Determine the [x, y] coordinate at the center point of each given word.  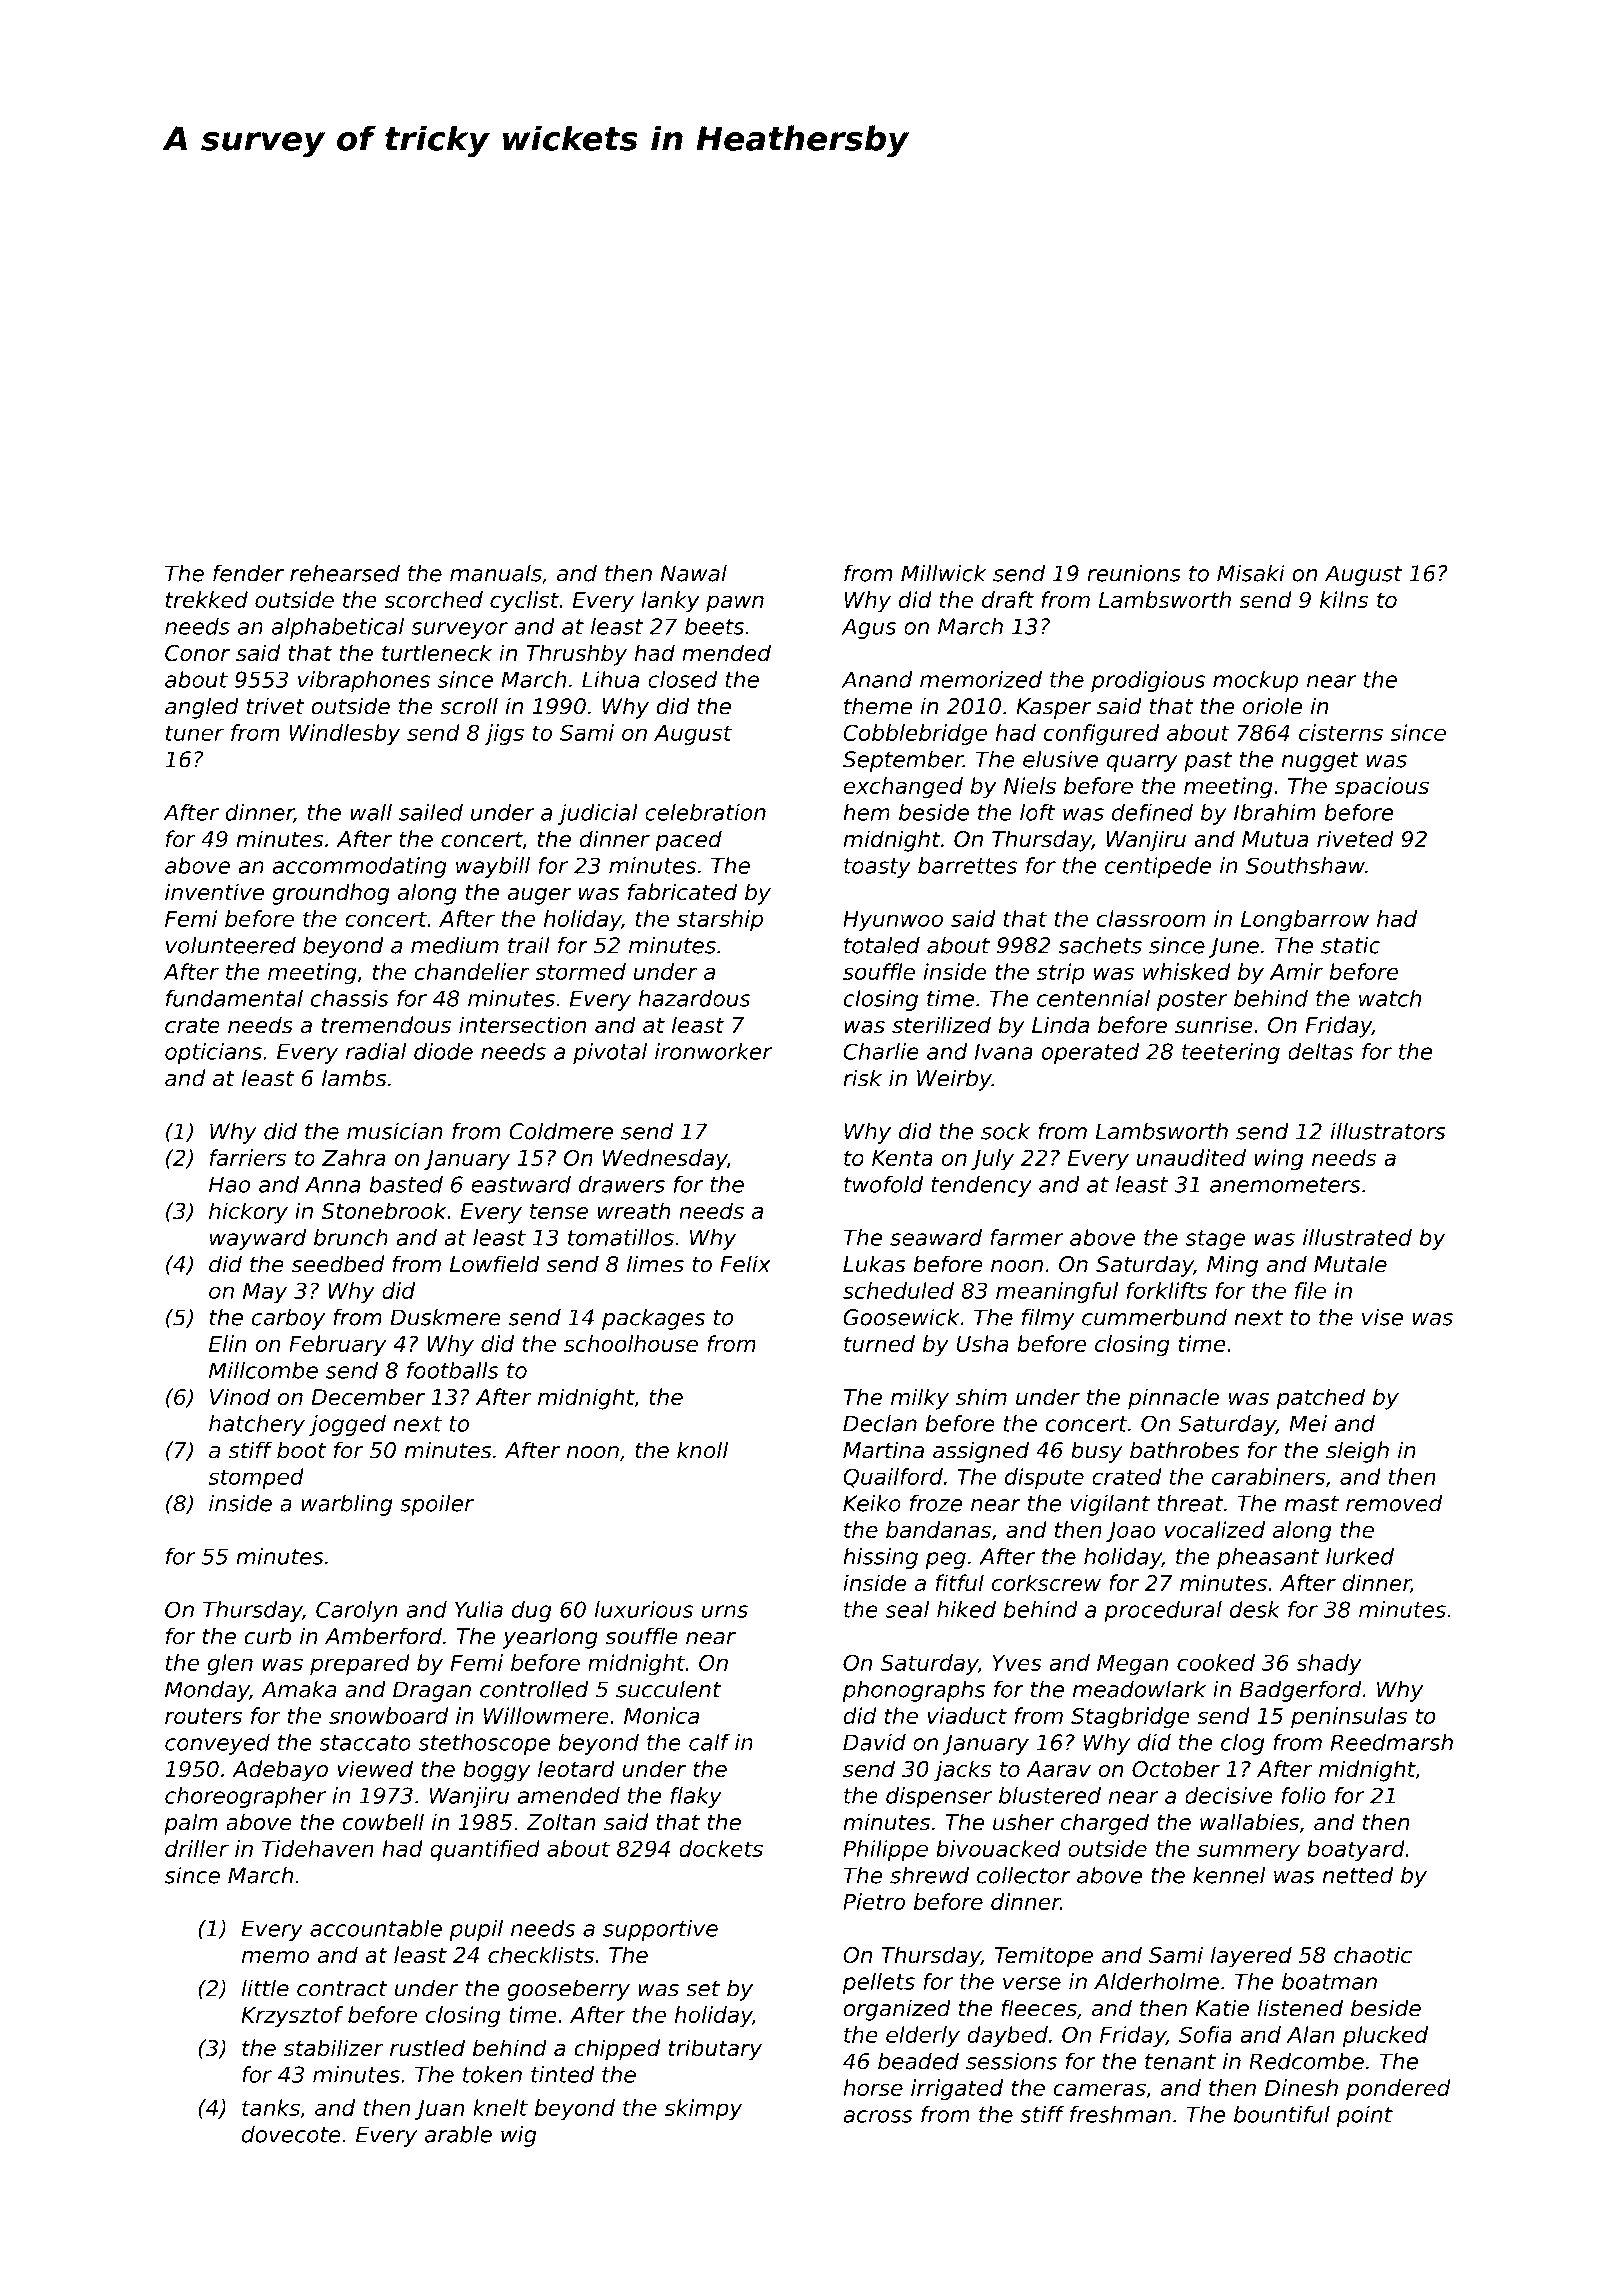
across [878, 2116]
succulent [668, 1689]
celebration [705, 812]
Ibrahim [1275, 812]
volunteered [231, 945]
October [1176, 1768]
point [1365, 2116]
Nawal [694, 573]
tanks [271, 2107]
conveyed [217, 1744]
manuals [496, 573]
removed [1394, 1503]
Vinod [240, 1396]
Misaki [1251, 573]
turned [879, 1343]
